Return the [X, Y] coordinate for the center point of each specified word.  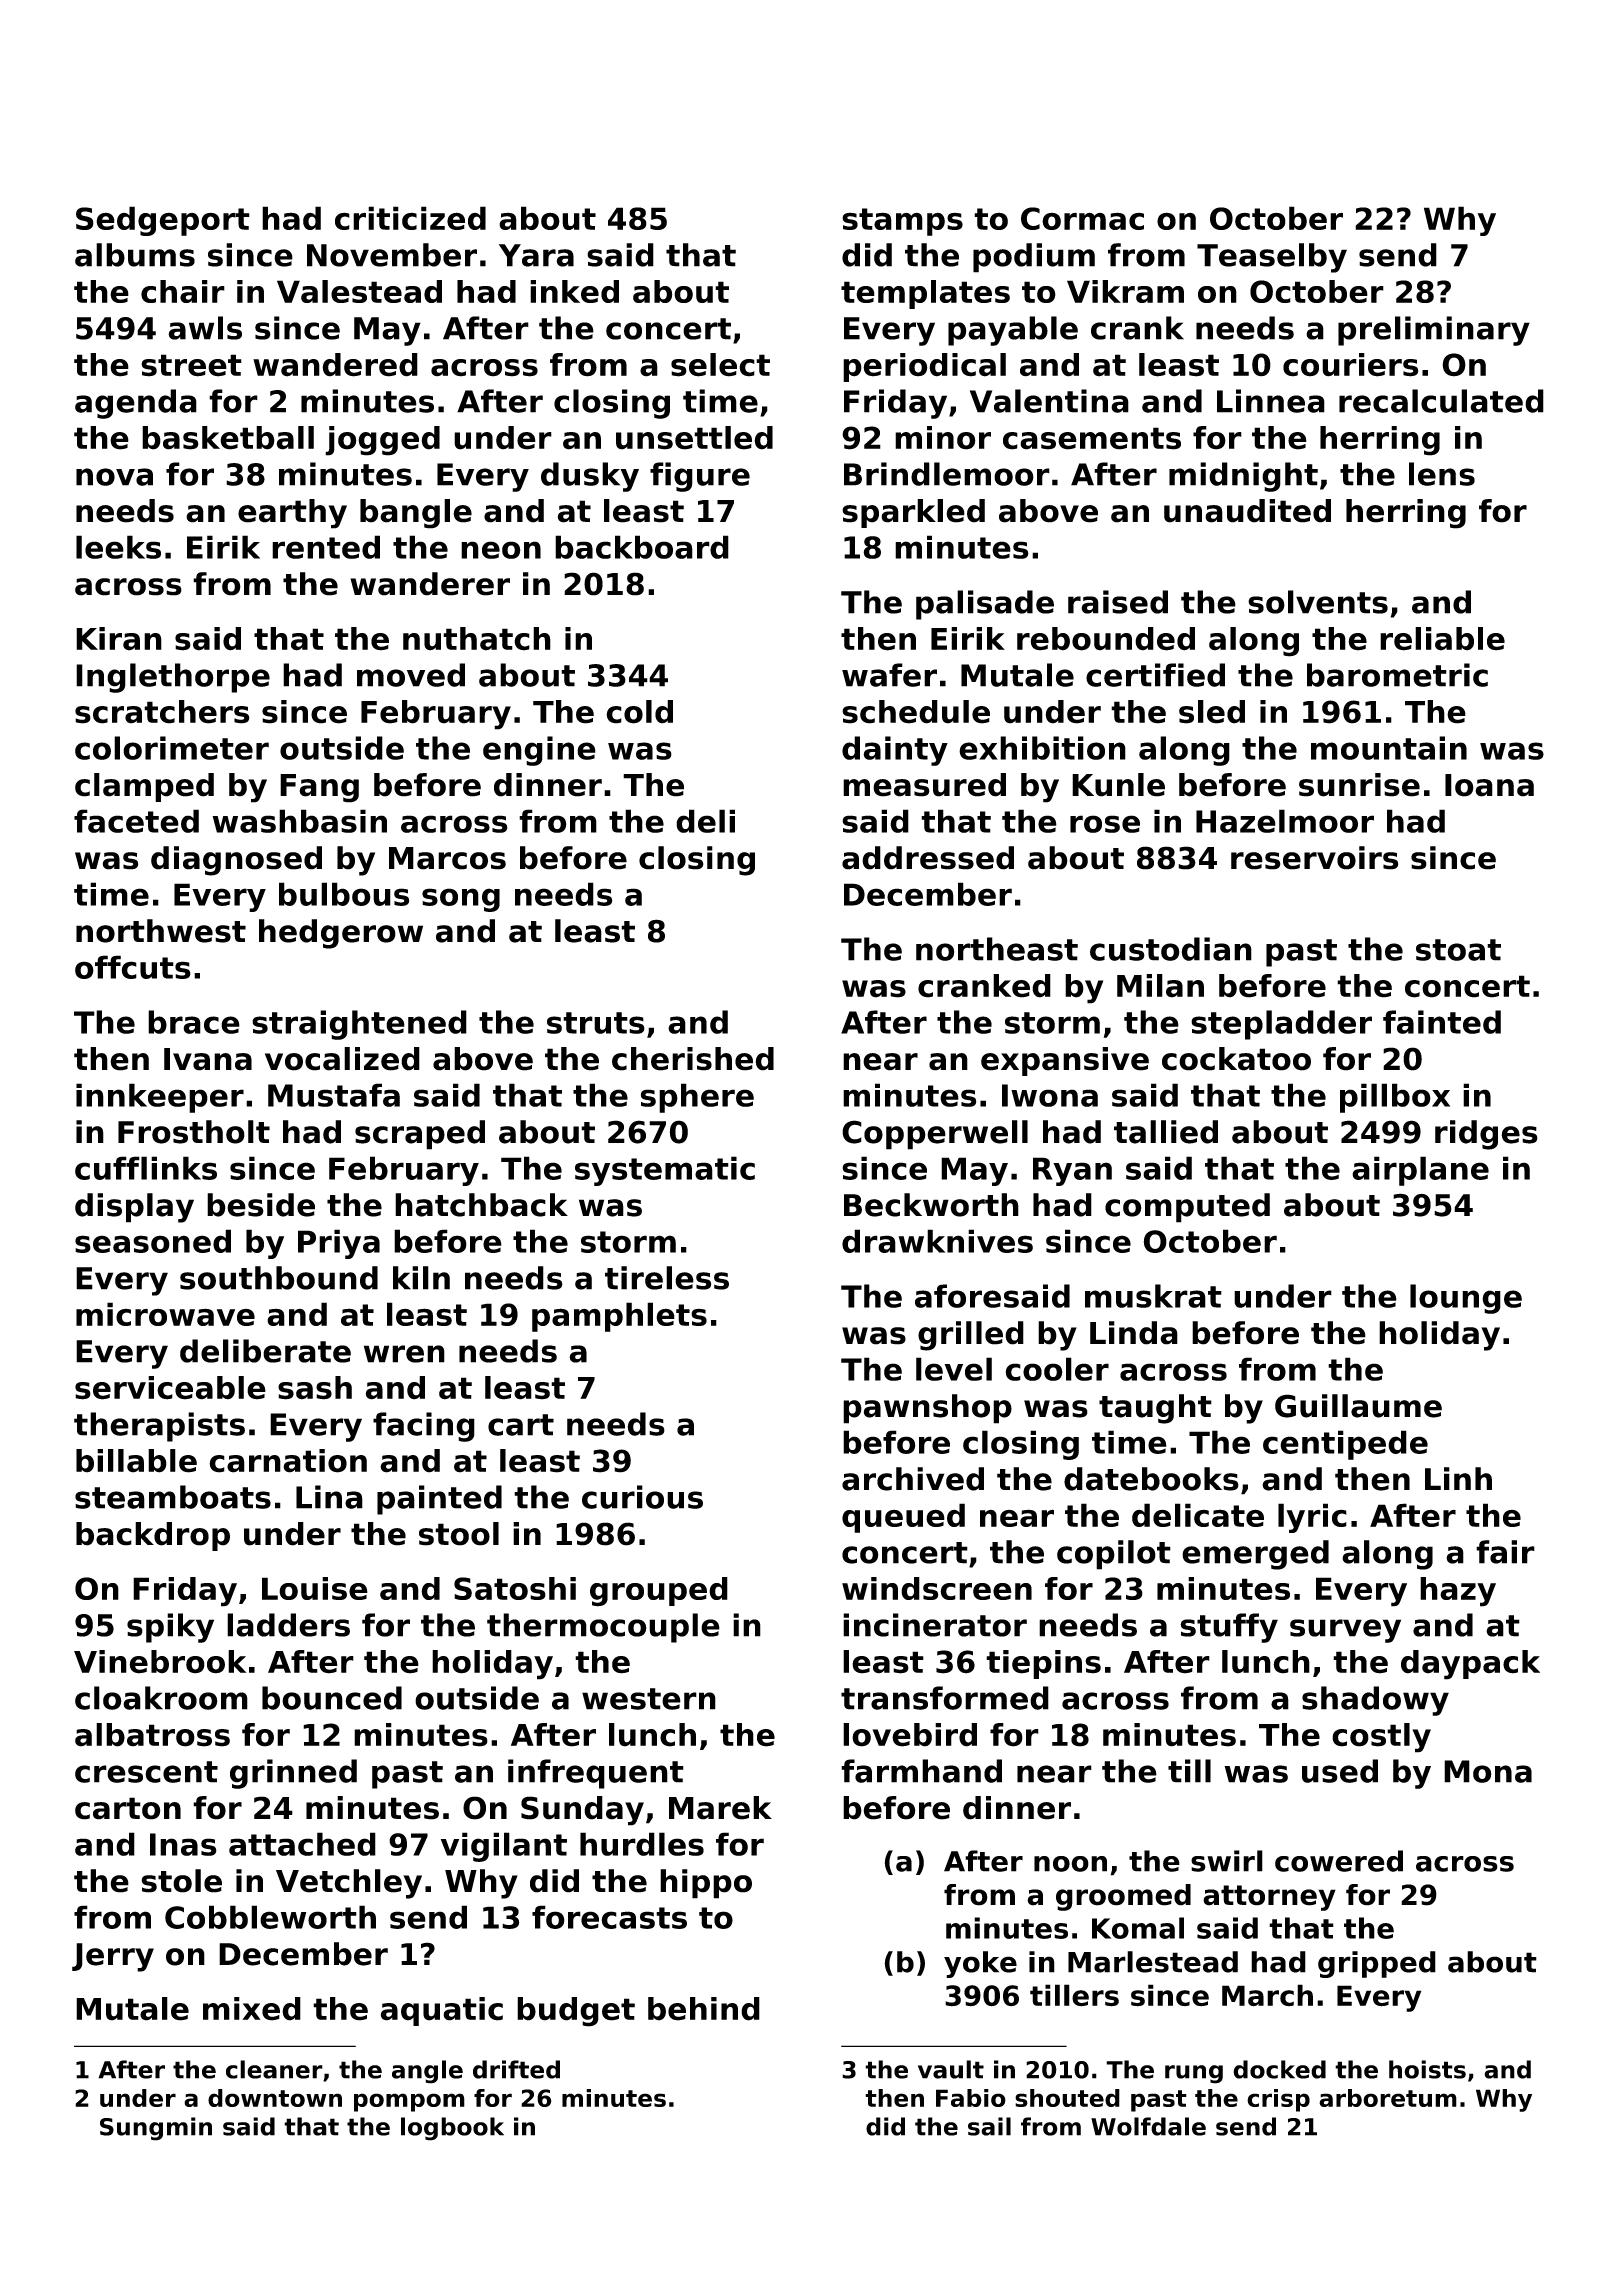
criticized [410, 218]
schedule [916, 712]
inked [574, 291]
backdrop [153, 1536]
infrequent [596, 1774]
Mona [1488, 1771]
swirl [1227, 1861]
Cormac [1082, 218]
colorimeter [172, 748]
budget [576, 2012]
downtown [275, 2098]
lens [1442, 474]
